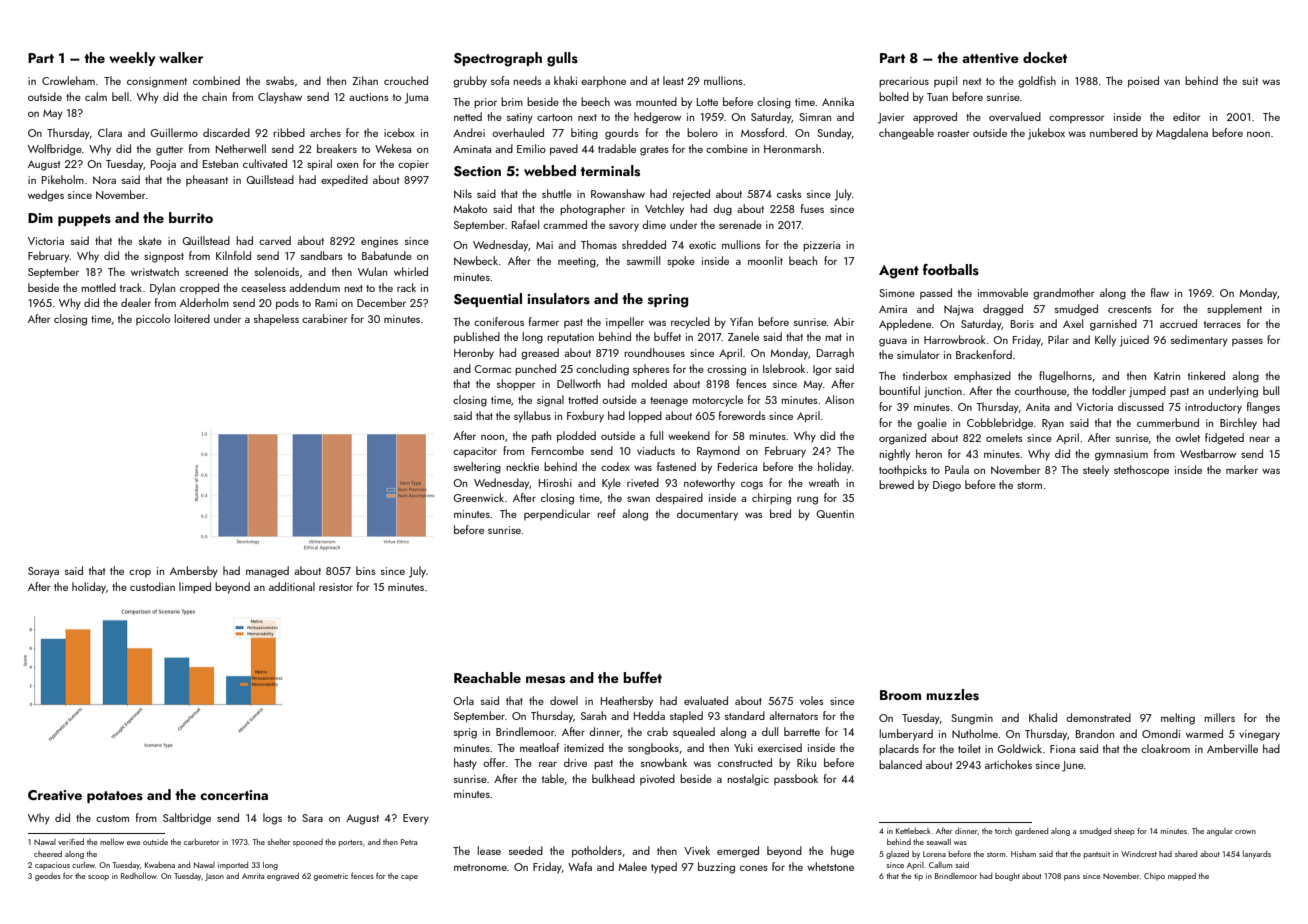 The height and width of the screenshot is (924, 1308). Describe the element at coordinates (98, 878) in the screenshot. I see `scoop` at that location.
